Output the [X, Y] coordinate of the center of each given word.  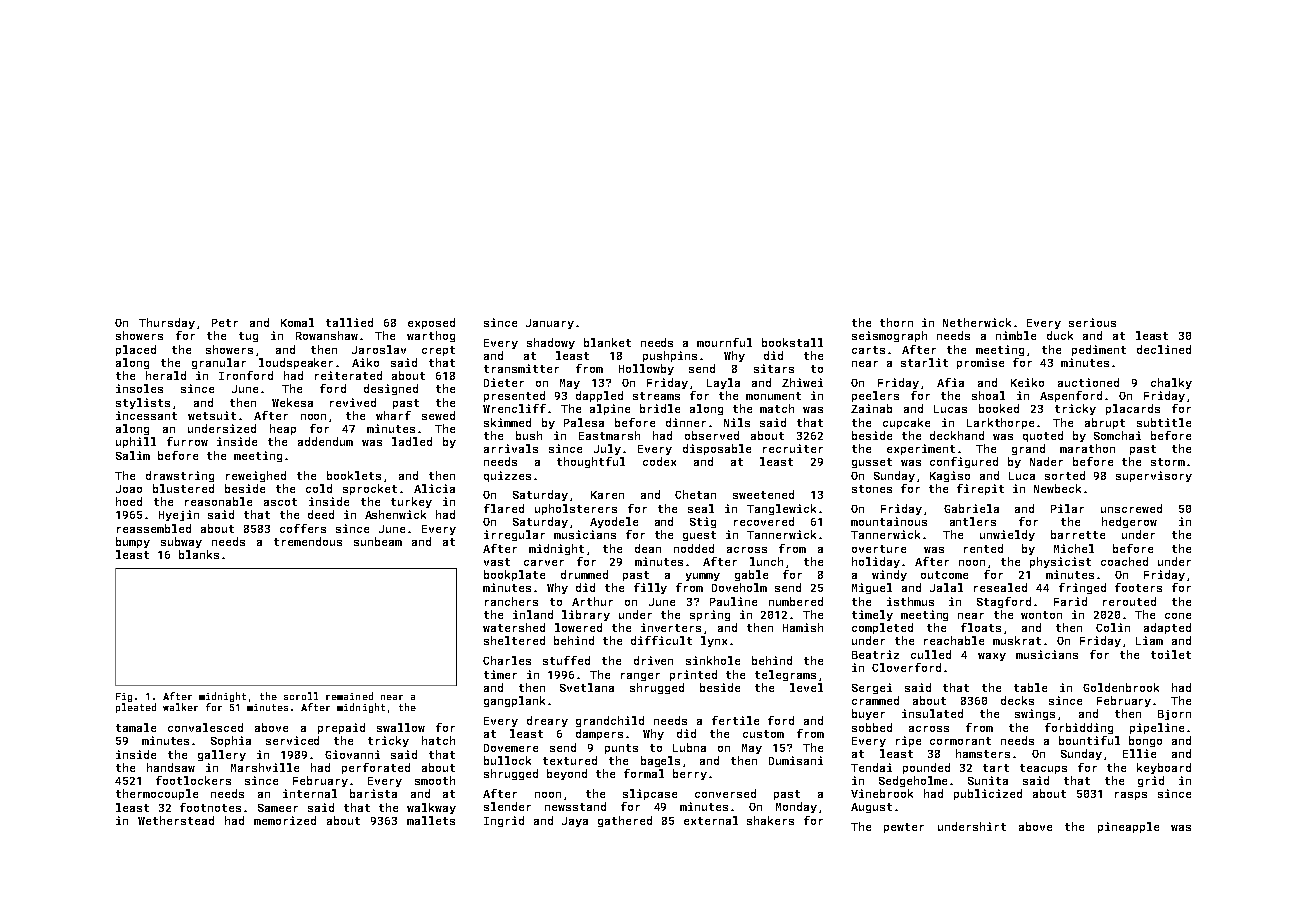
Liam [1149, 640]
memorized [285, 820]
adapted [1167, 628]
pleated [136, 708]
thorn [896, 322]
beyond [567, 774]
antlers [973, 521]
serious [1092, 322]
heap [283, 429]
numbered [796, 601]
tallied [349, 322]
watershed [514, 627]
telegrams [785, 675]
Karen [607, 495]
